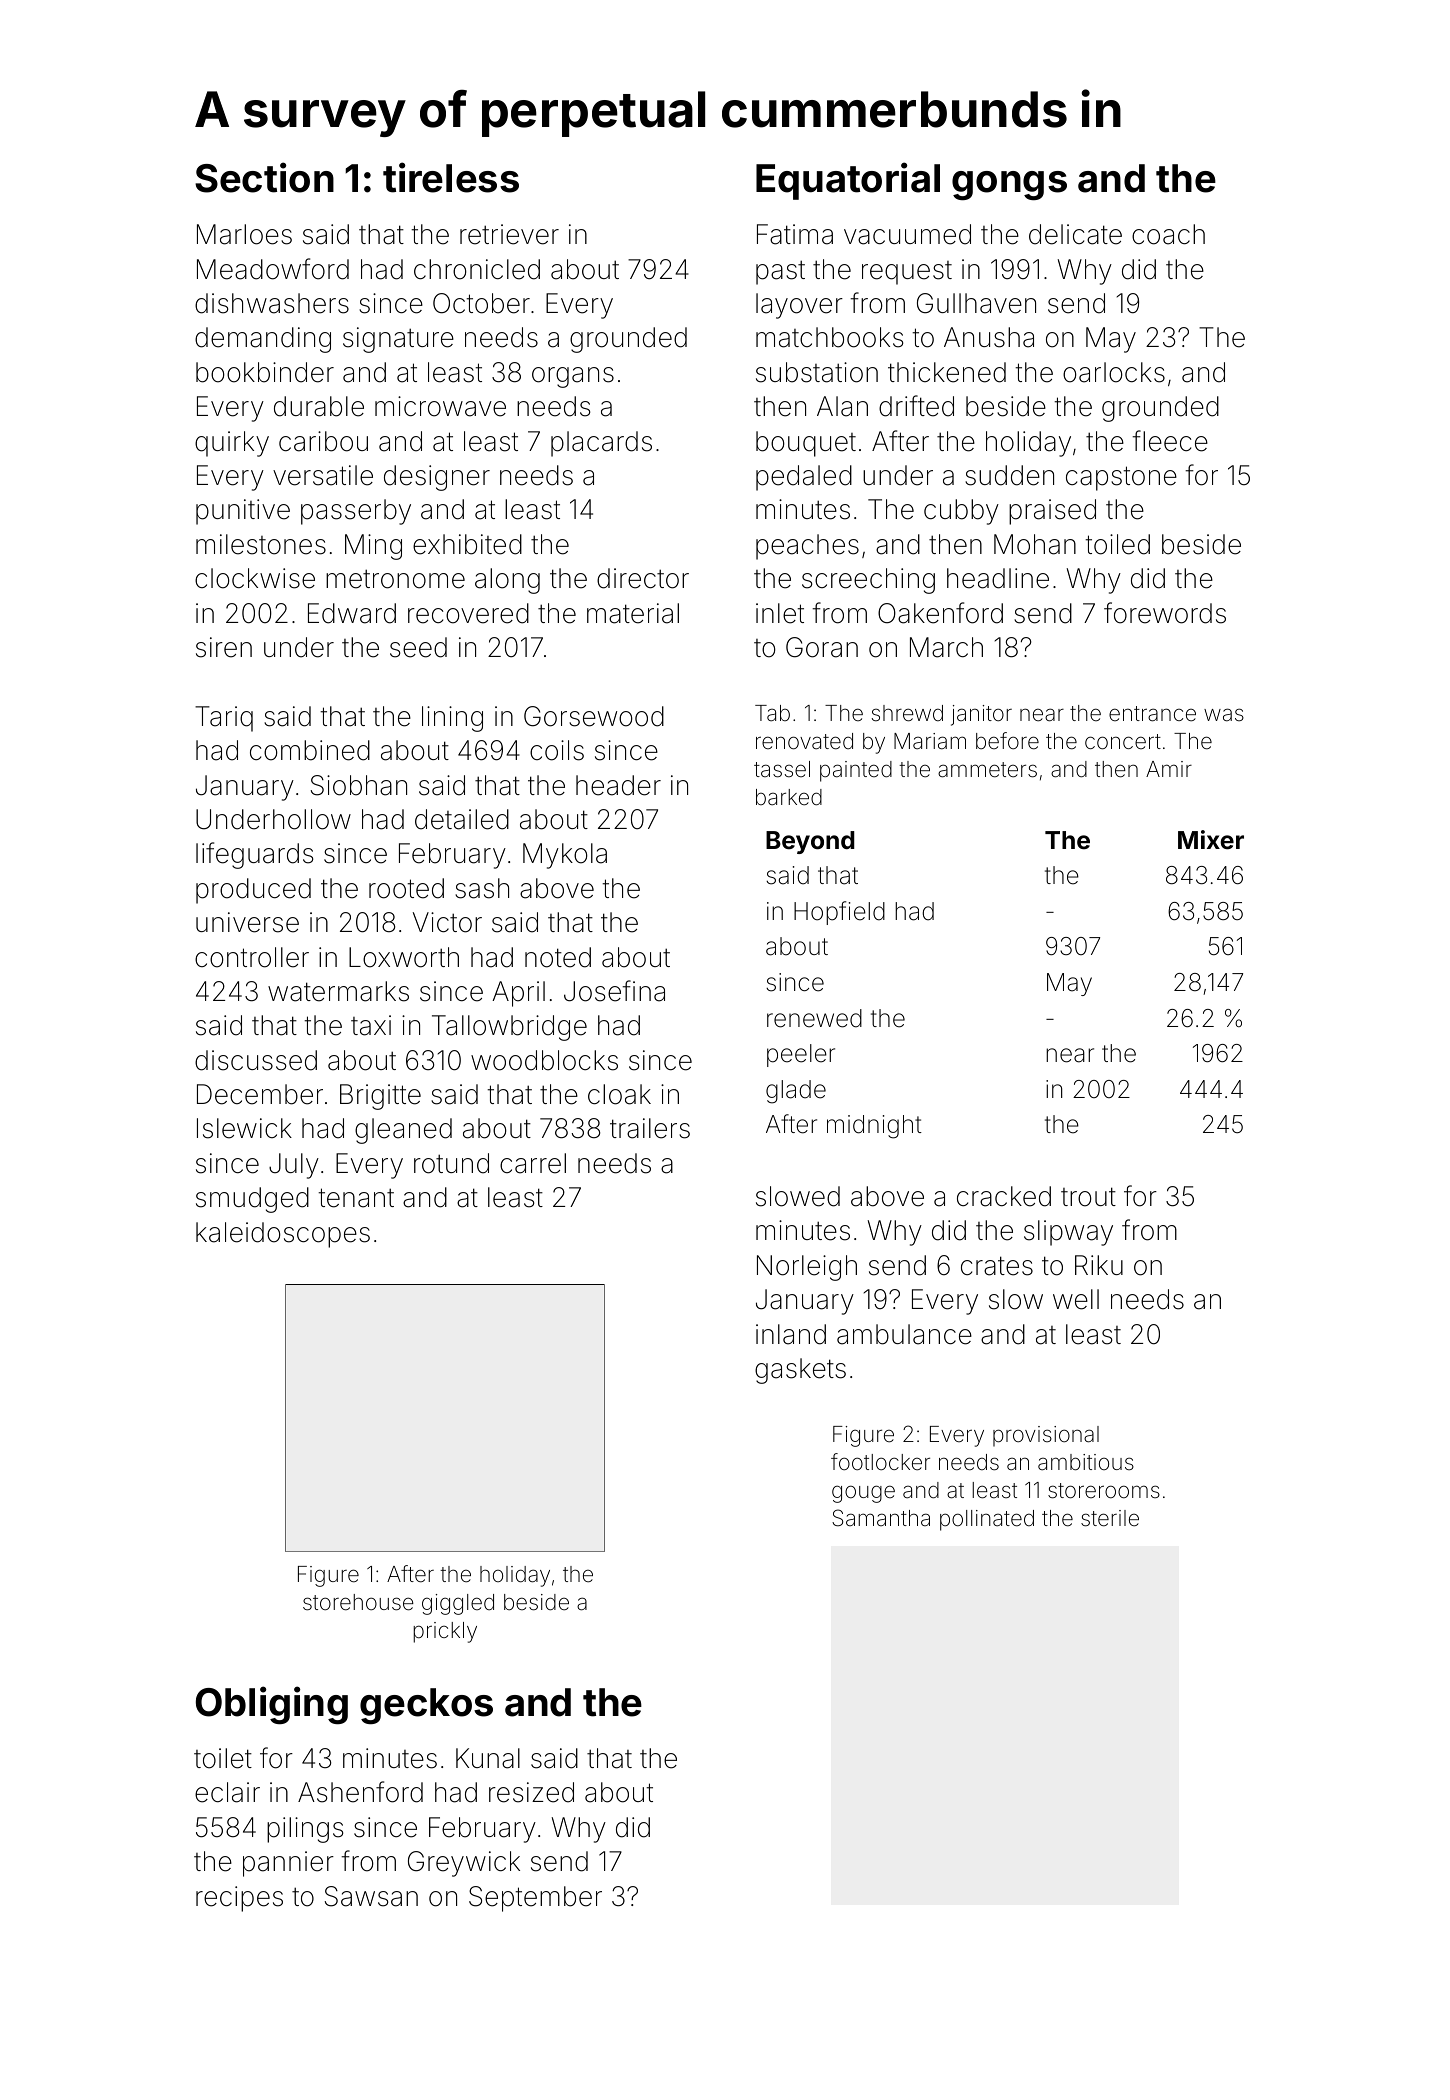 The image size is (1450, 2100). I want to click on renewed, so click(814, 1018).
